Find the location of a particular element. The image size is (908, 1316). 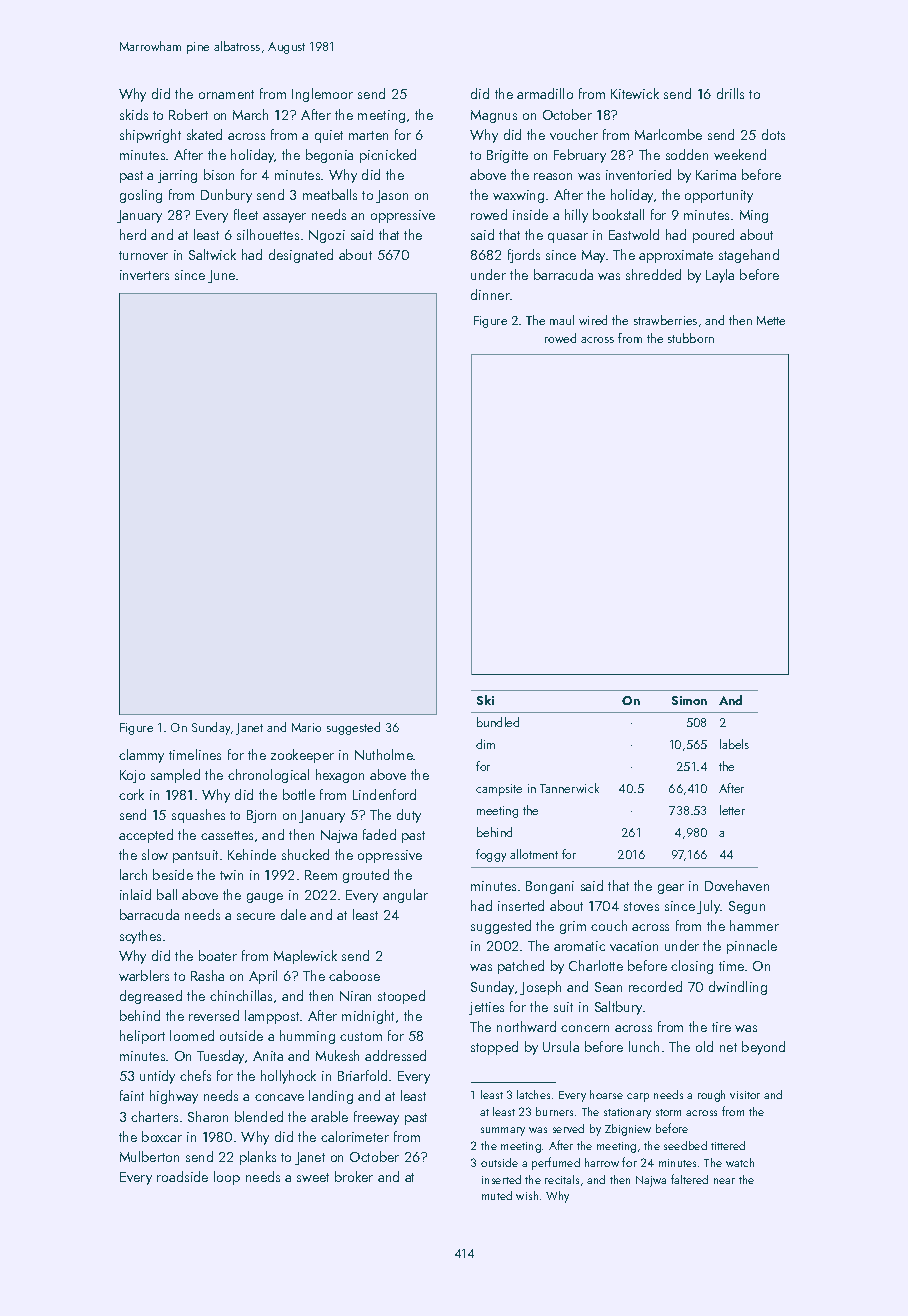

addressed is located at coordinates (395, 1055).
